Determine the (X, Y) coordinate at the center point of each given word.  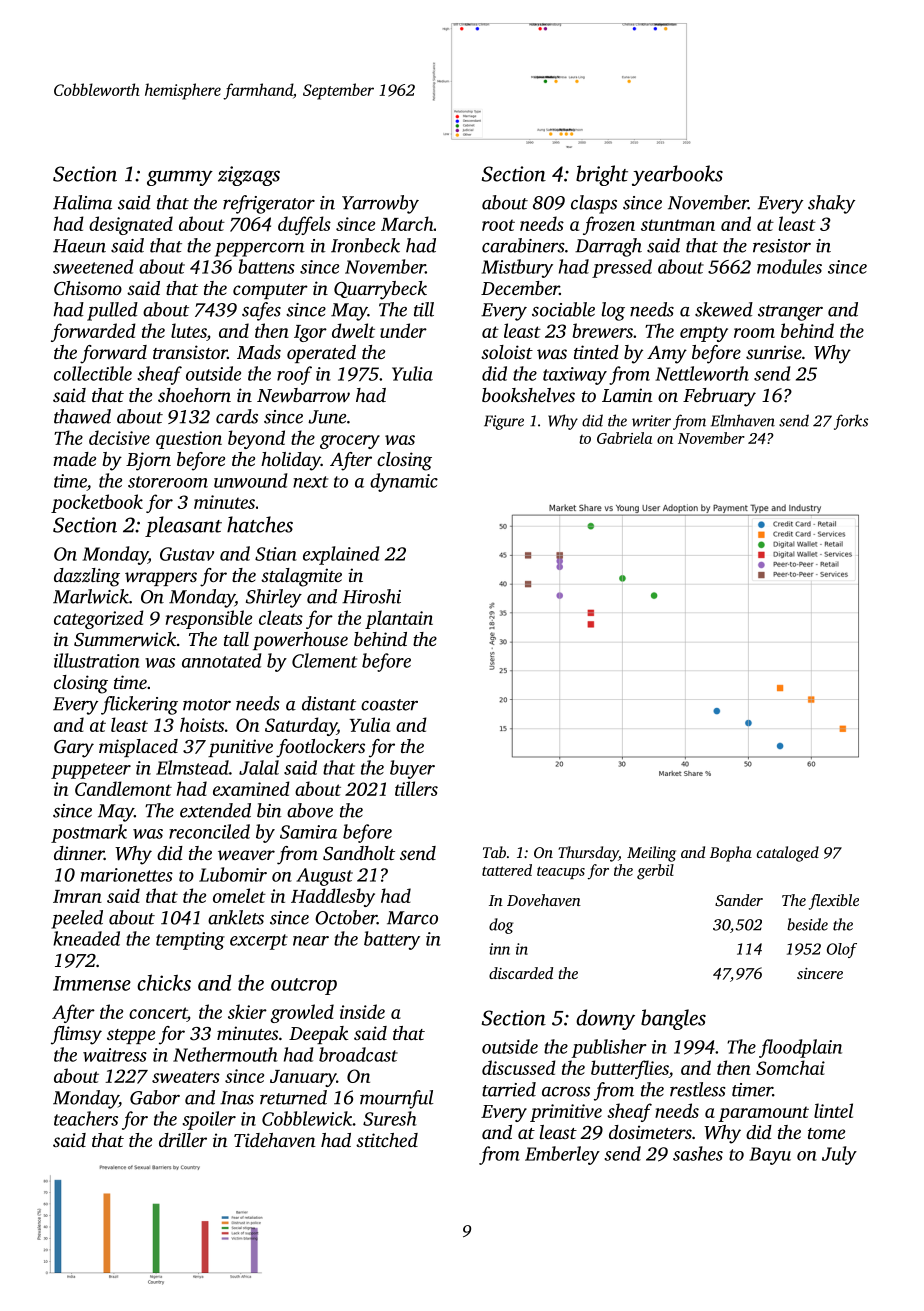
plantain (399, 619)
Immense (92, 983)
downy (605, 1019)
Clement (324, 660)
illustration (97, 660)
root (498, 225)
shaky (831, 204)
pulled (112, 311)
